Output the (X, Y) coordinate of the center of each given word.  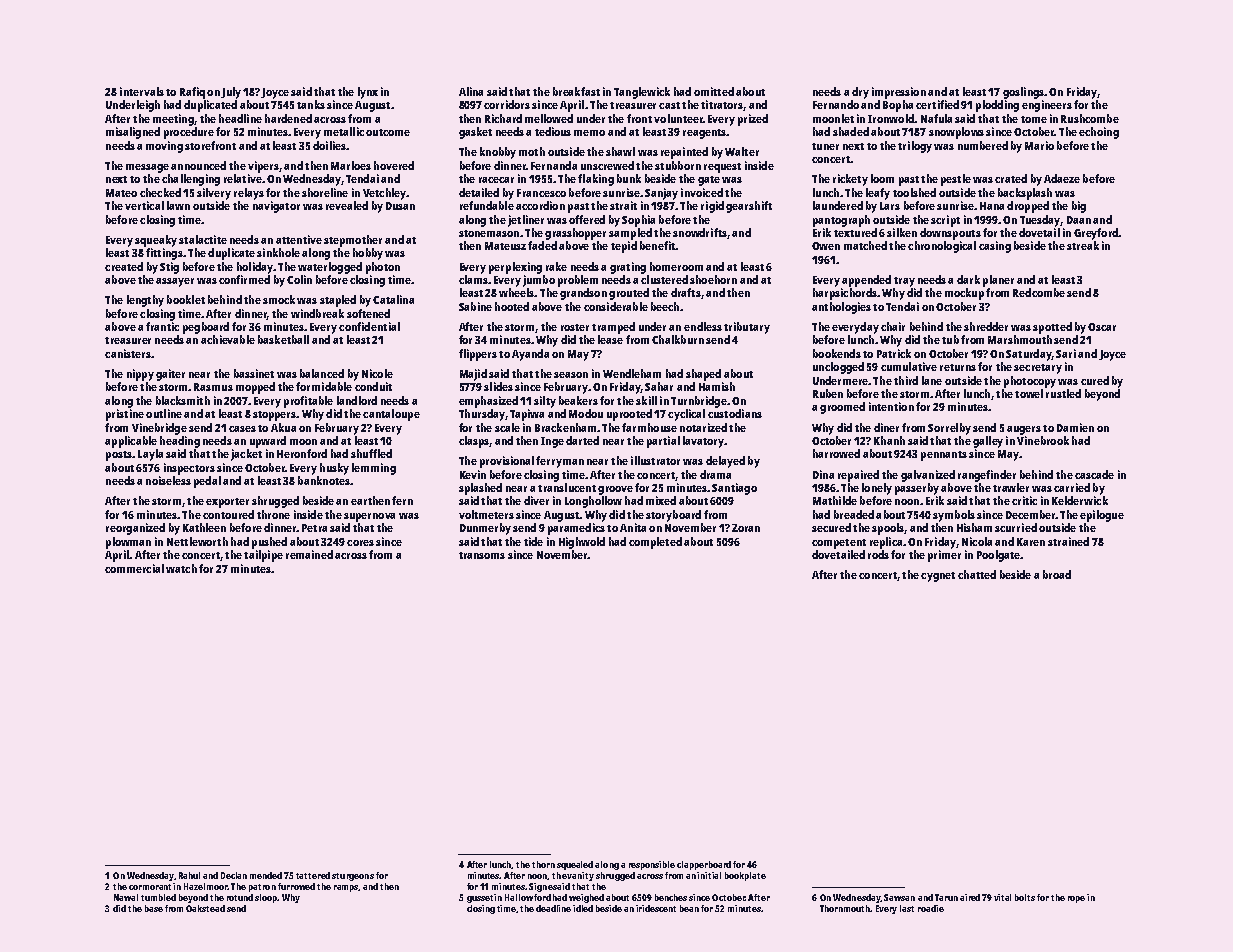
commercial (134, 568)
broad (1057, 574)
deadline (553, 908)
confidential (369, 326)
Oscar (1102, 327)
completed (655, 543)
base (154, 908)
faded (542, 245)
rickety (850, 180)
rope (1076, 899)
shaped (703, 375)
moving (164, 147)
